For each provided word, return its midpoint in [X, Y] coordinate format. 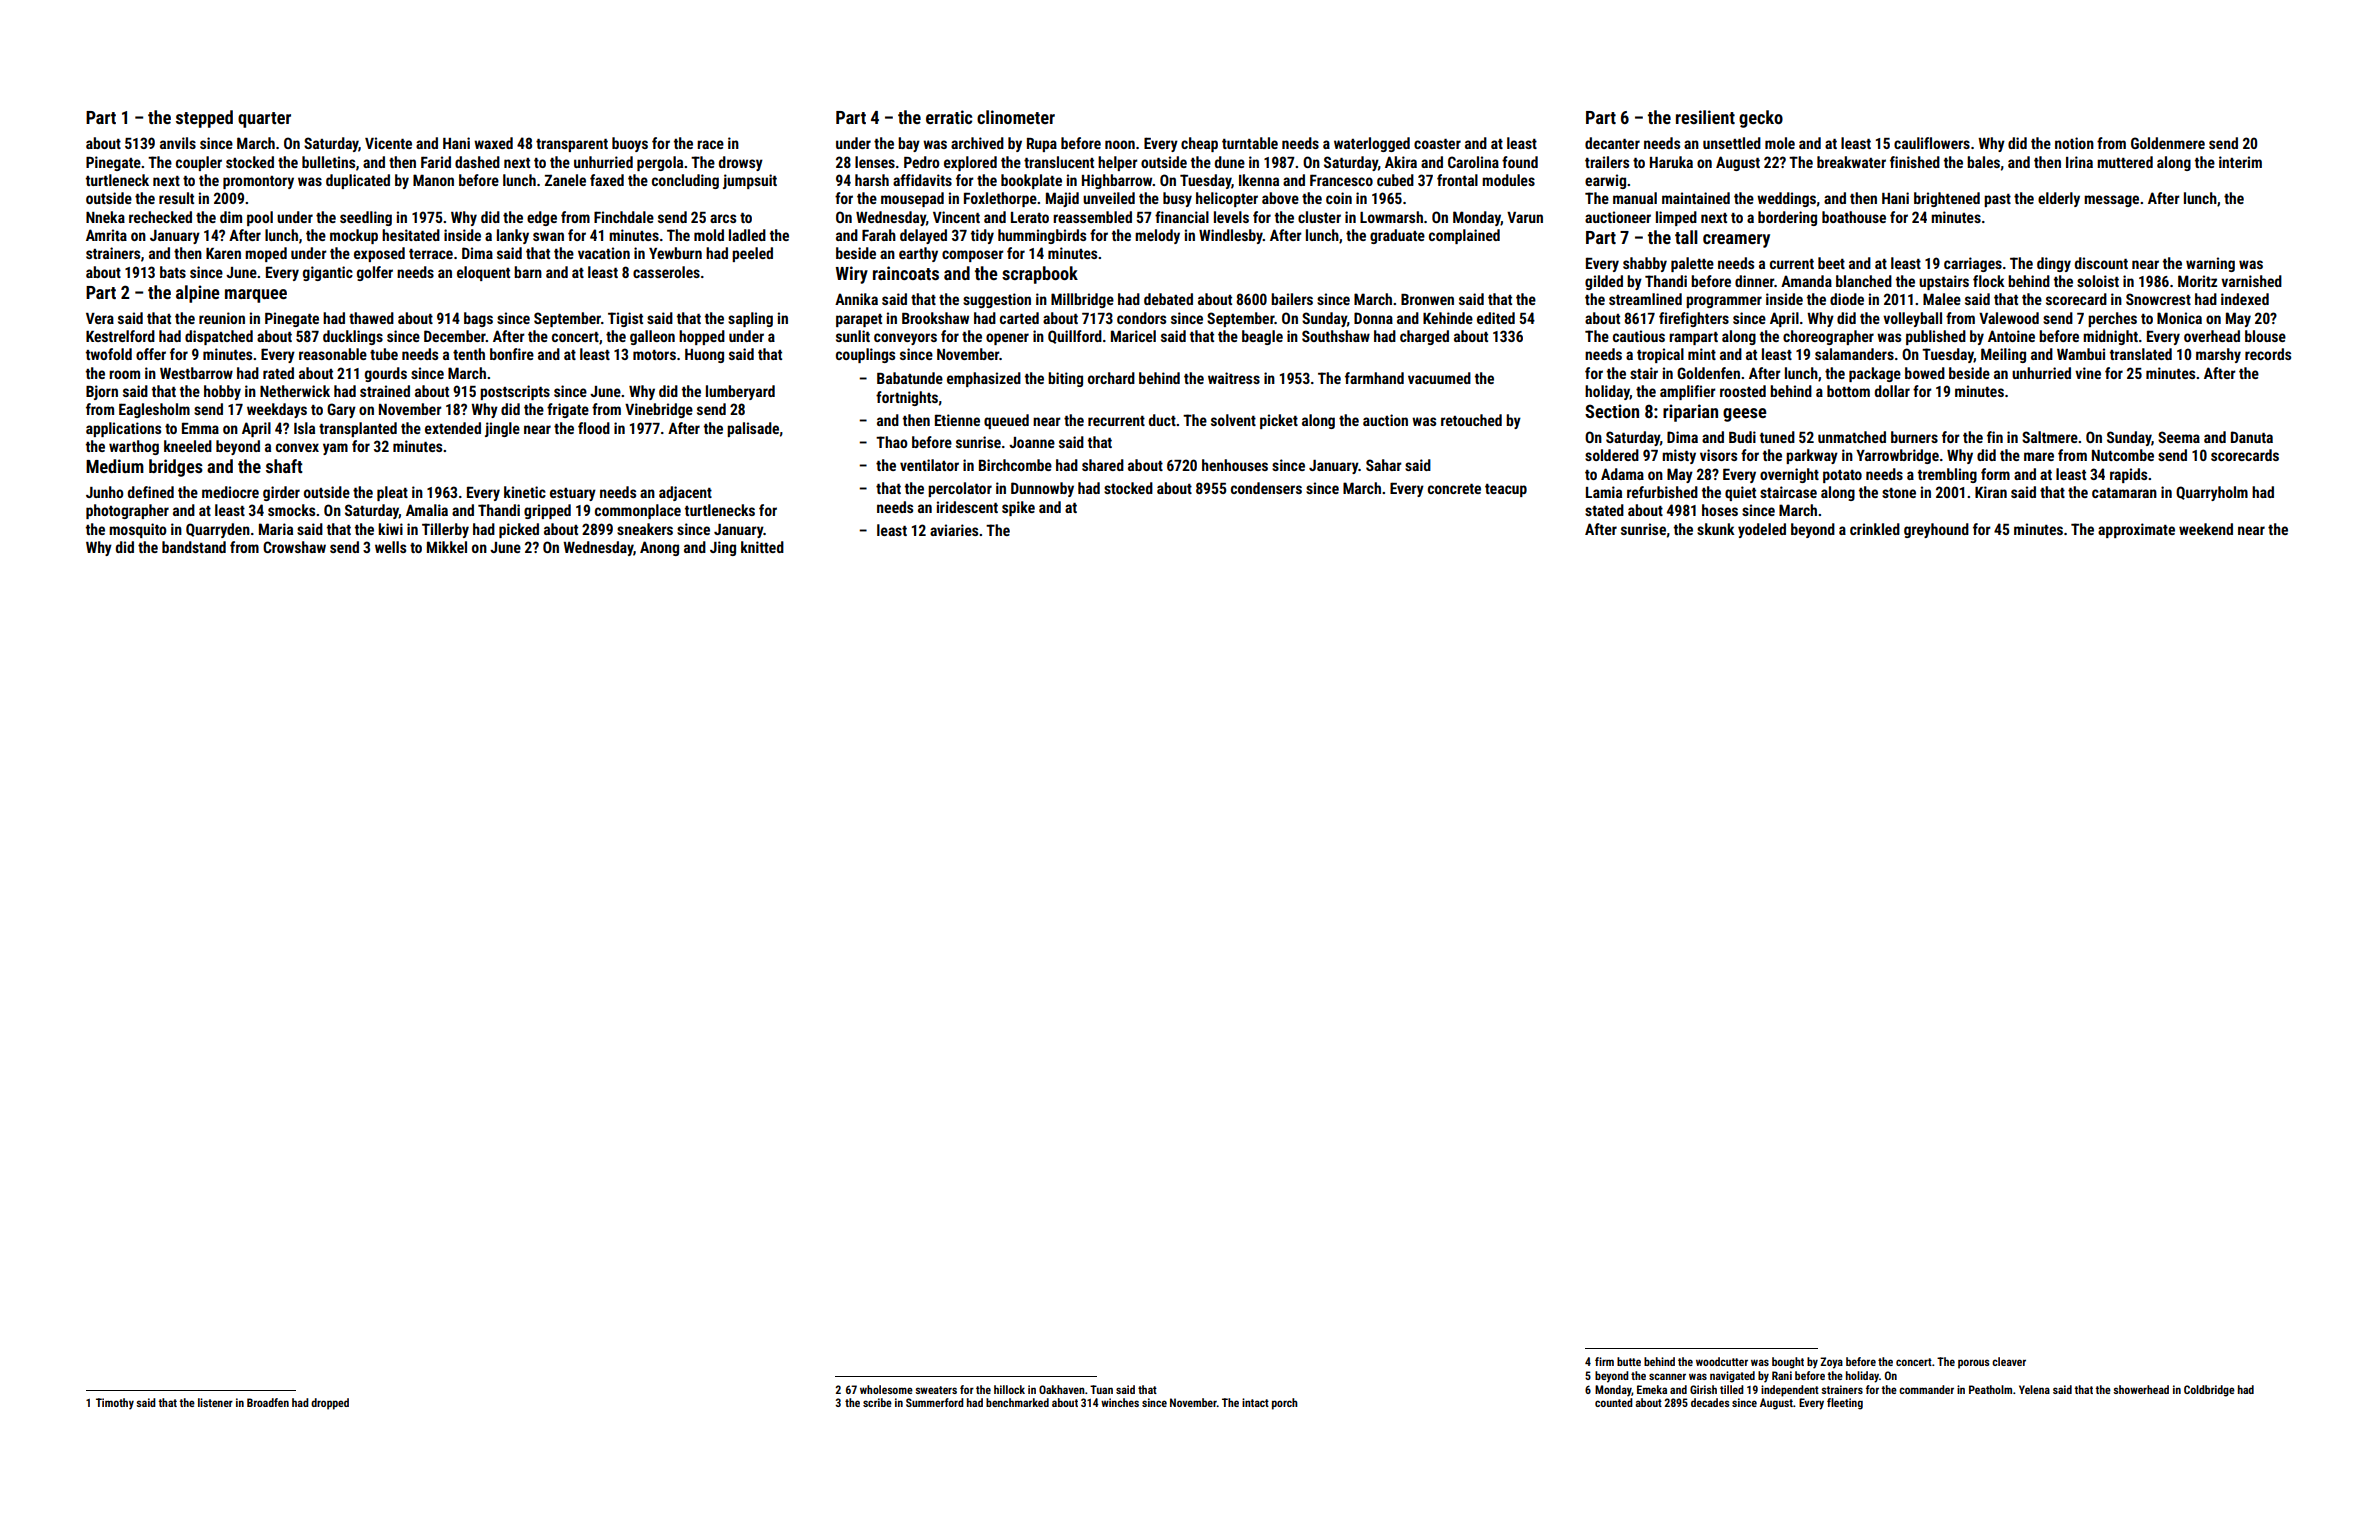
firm [1604, 1361]
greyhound [1936, 530]
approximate [2136, 530]
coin [1339, 198]
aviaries [954, 530]
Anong [659, 548]
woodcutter [1722, 1361]
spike [1018, 508]
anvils [178, 143]
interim [2240, 162]
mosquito [138, 530]
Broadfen [268, 1402]
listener [215, 1402]
